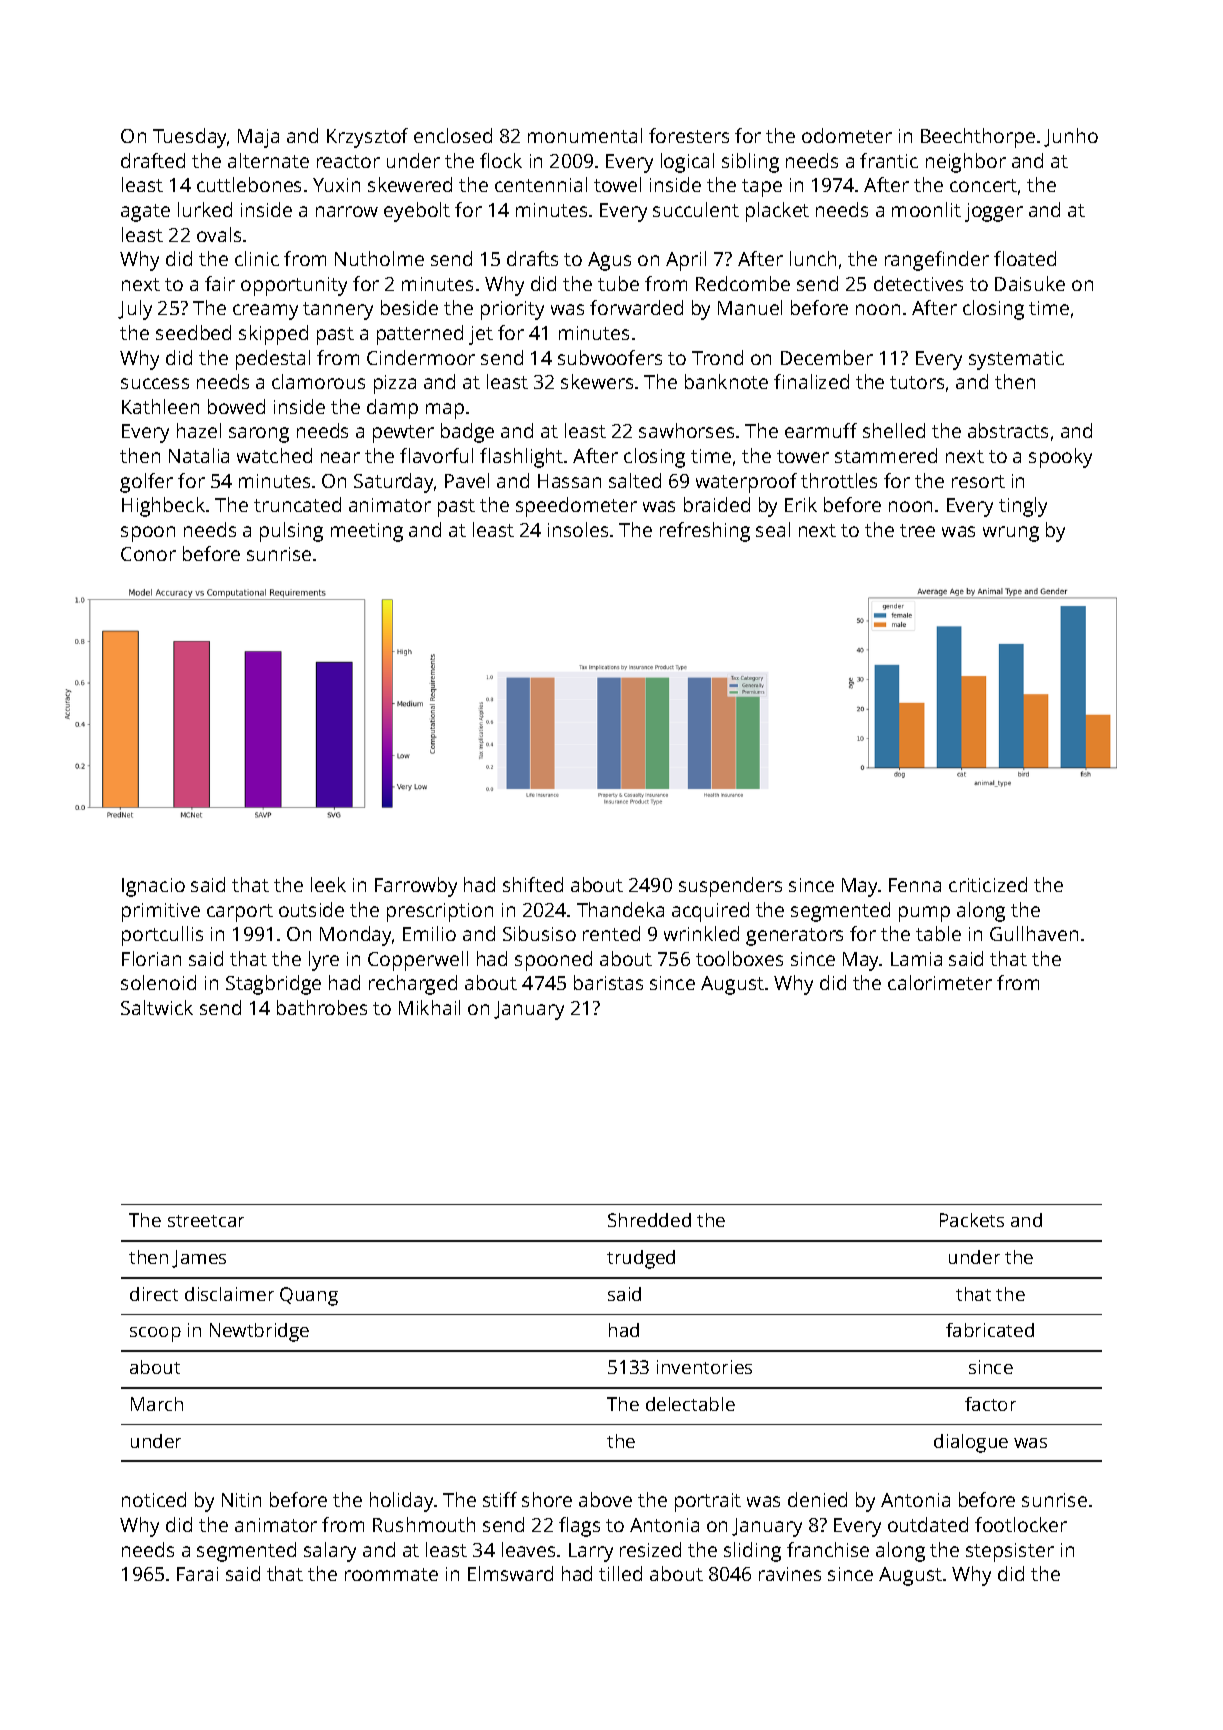  Describe the element at coordinates (1060, 458) in the screenshot. I see `spooky` at that location.
